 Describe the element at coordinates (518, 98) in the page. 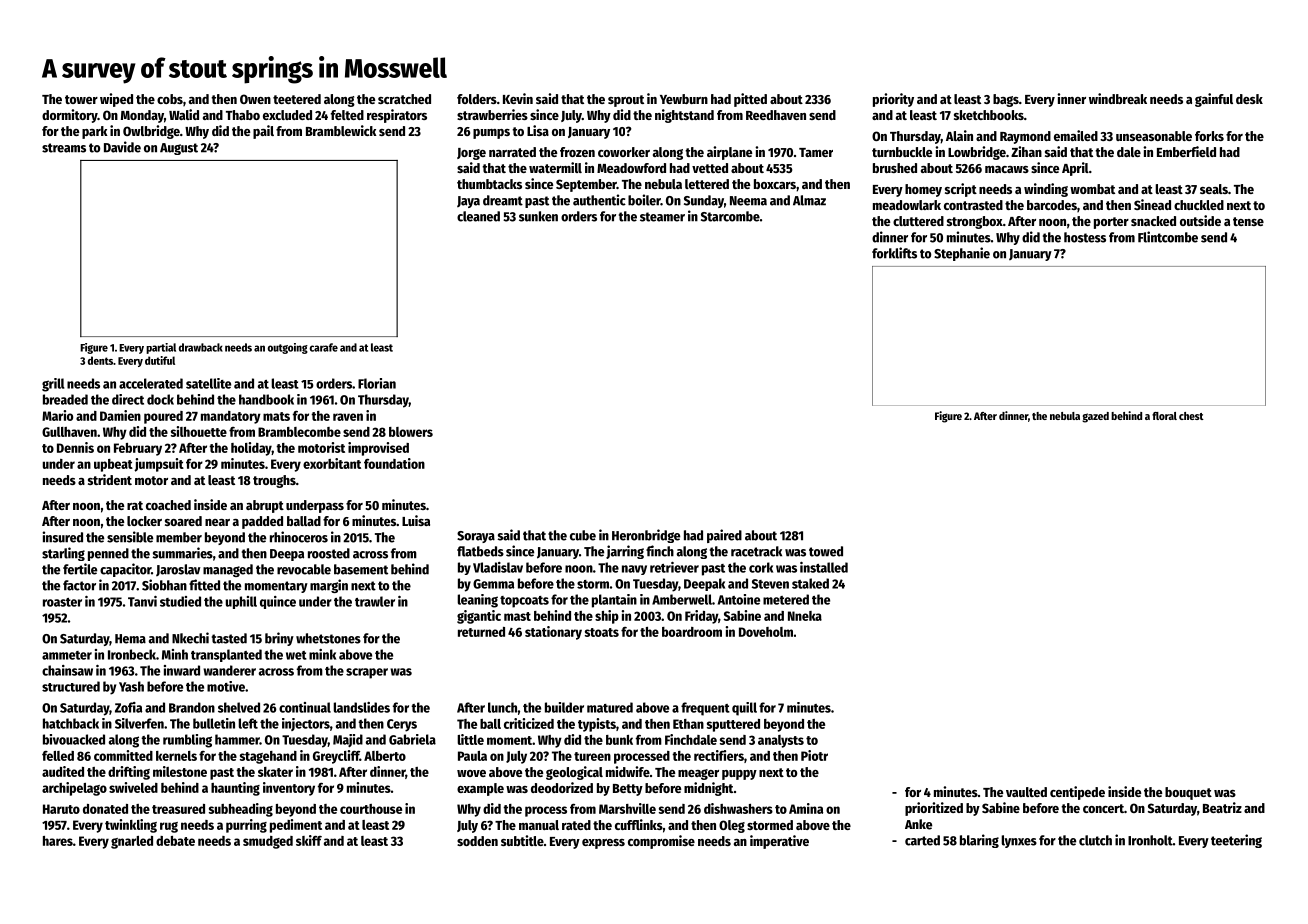

I see `Kevin` at that location.
